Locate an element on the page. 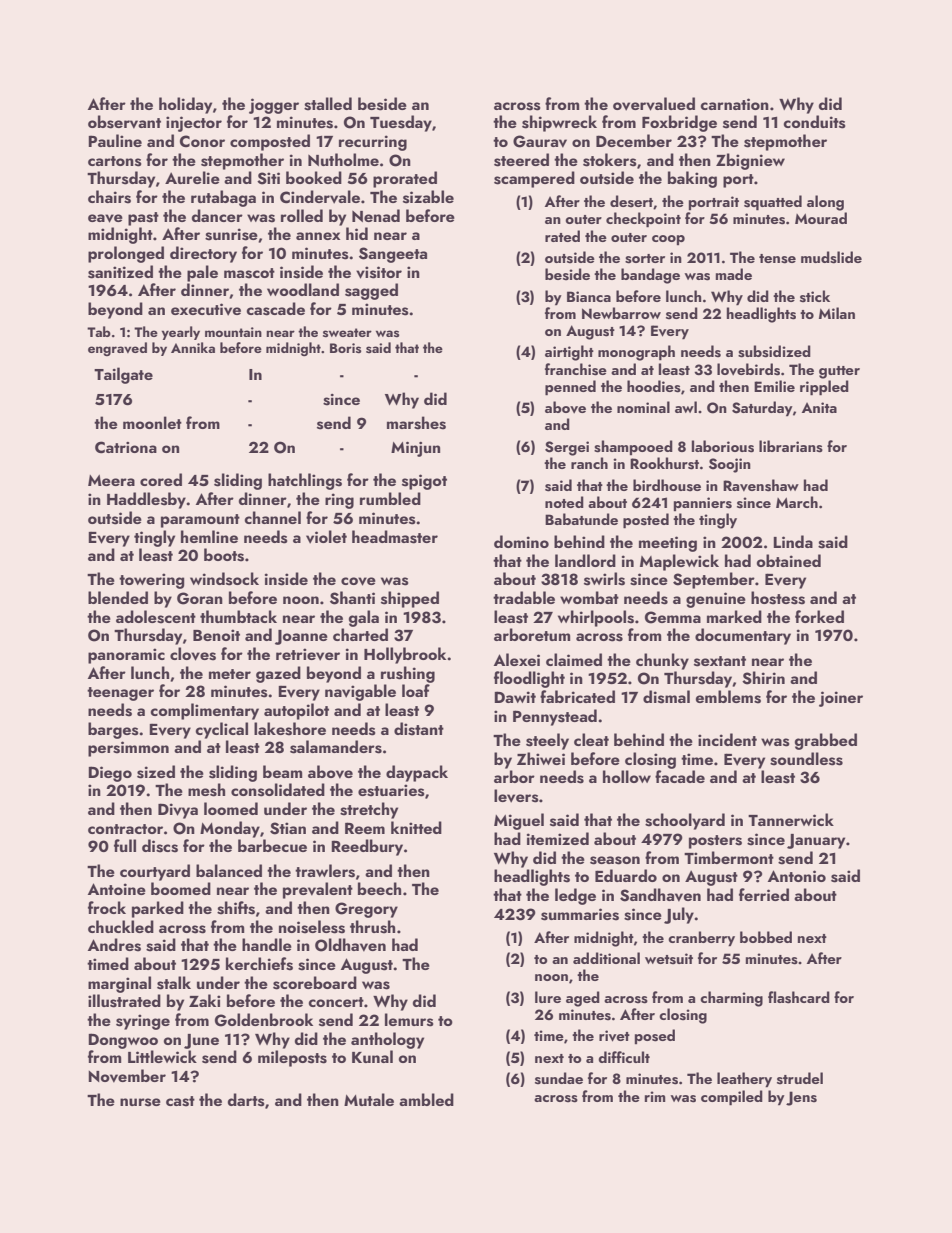 The image size is (952, 1233). itemized is located at coordinates (558, 838).
